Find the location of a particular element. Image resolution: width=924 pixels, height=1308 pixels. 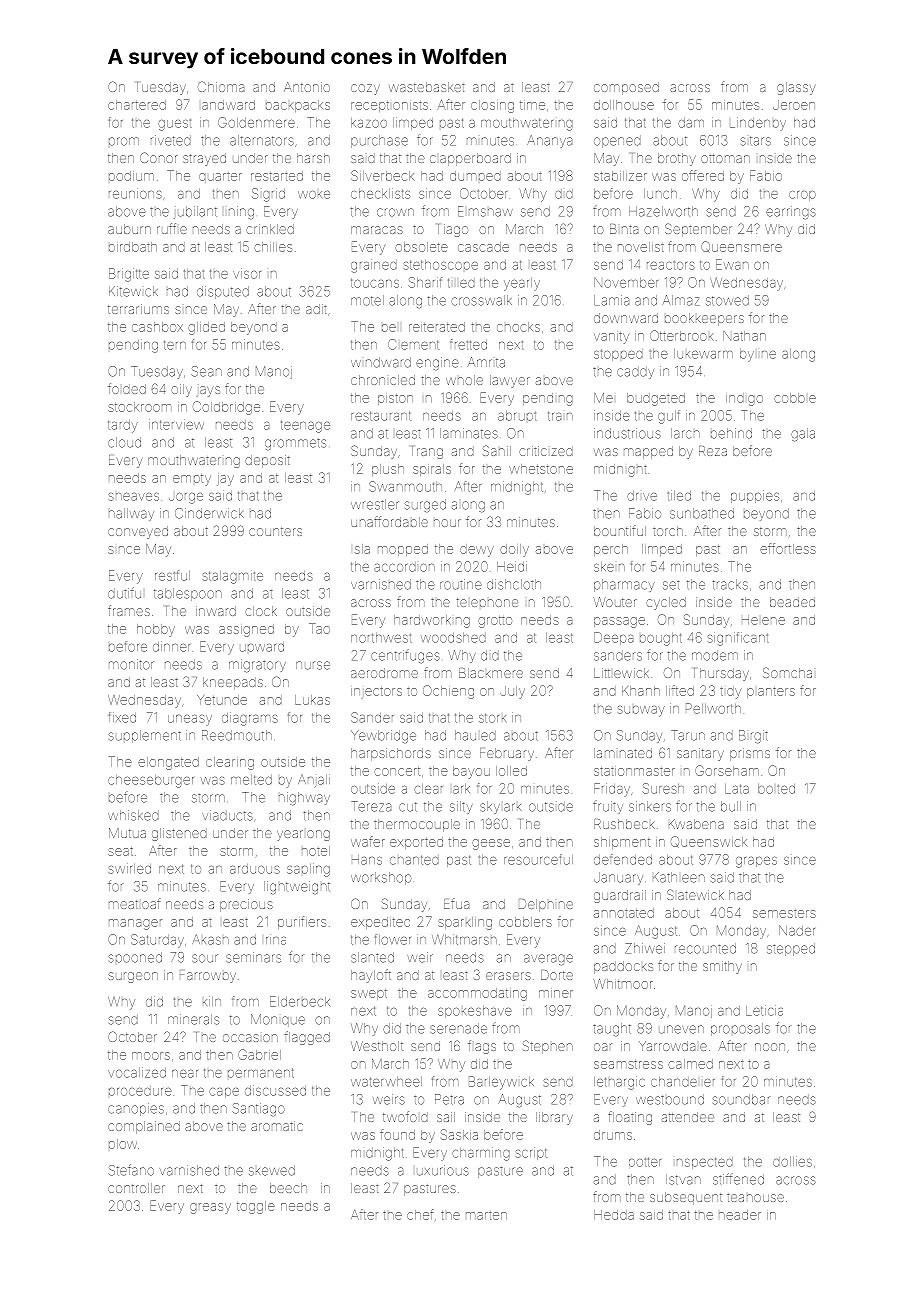

waterwheel is located at coordinates (386, 1082).
